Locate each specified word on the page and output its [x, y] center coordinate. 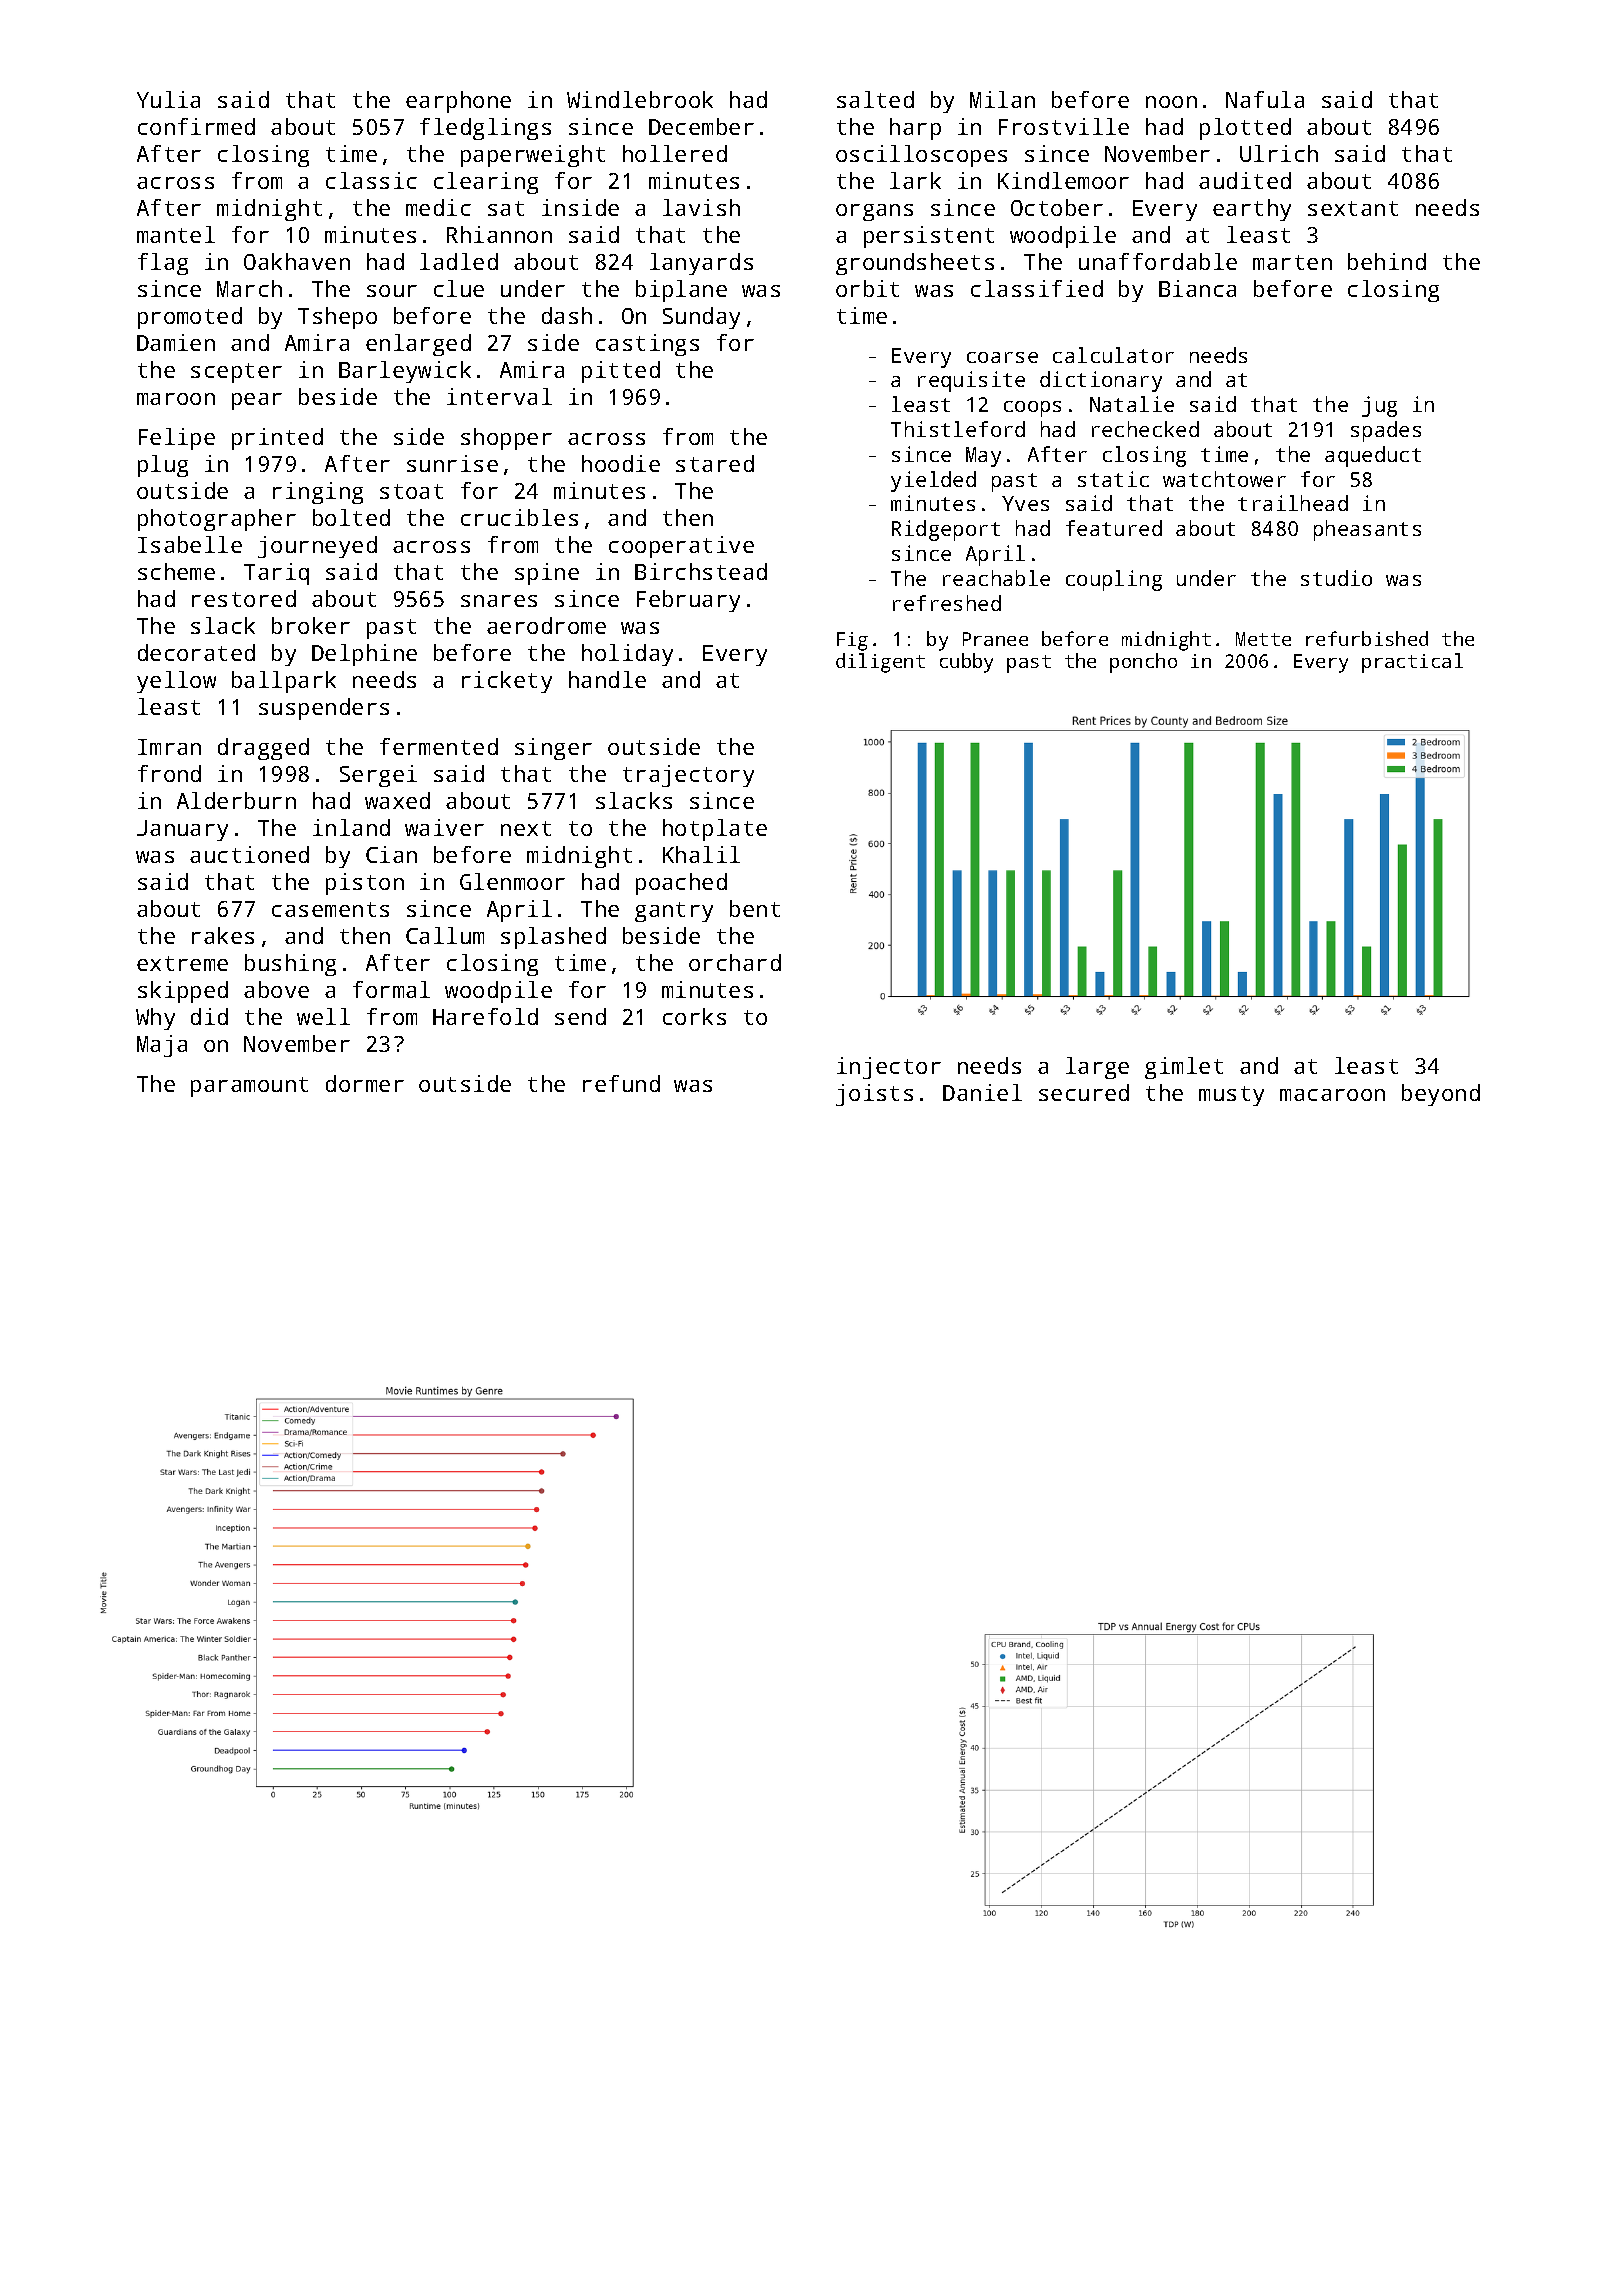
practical [1412, 663]
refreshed [947, 603]
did [209, 1016]
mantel [176, 234]
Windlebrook [640, 99]
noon [1171, 102]
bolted [351, 517]
